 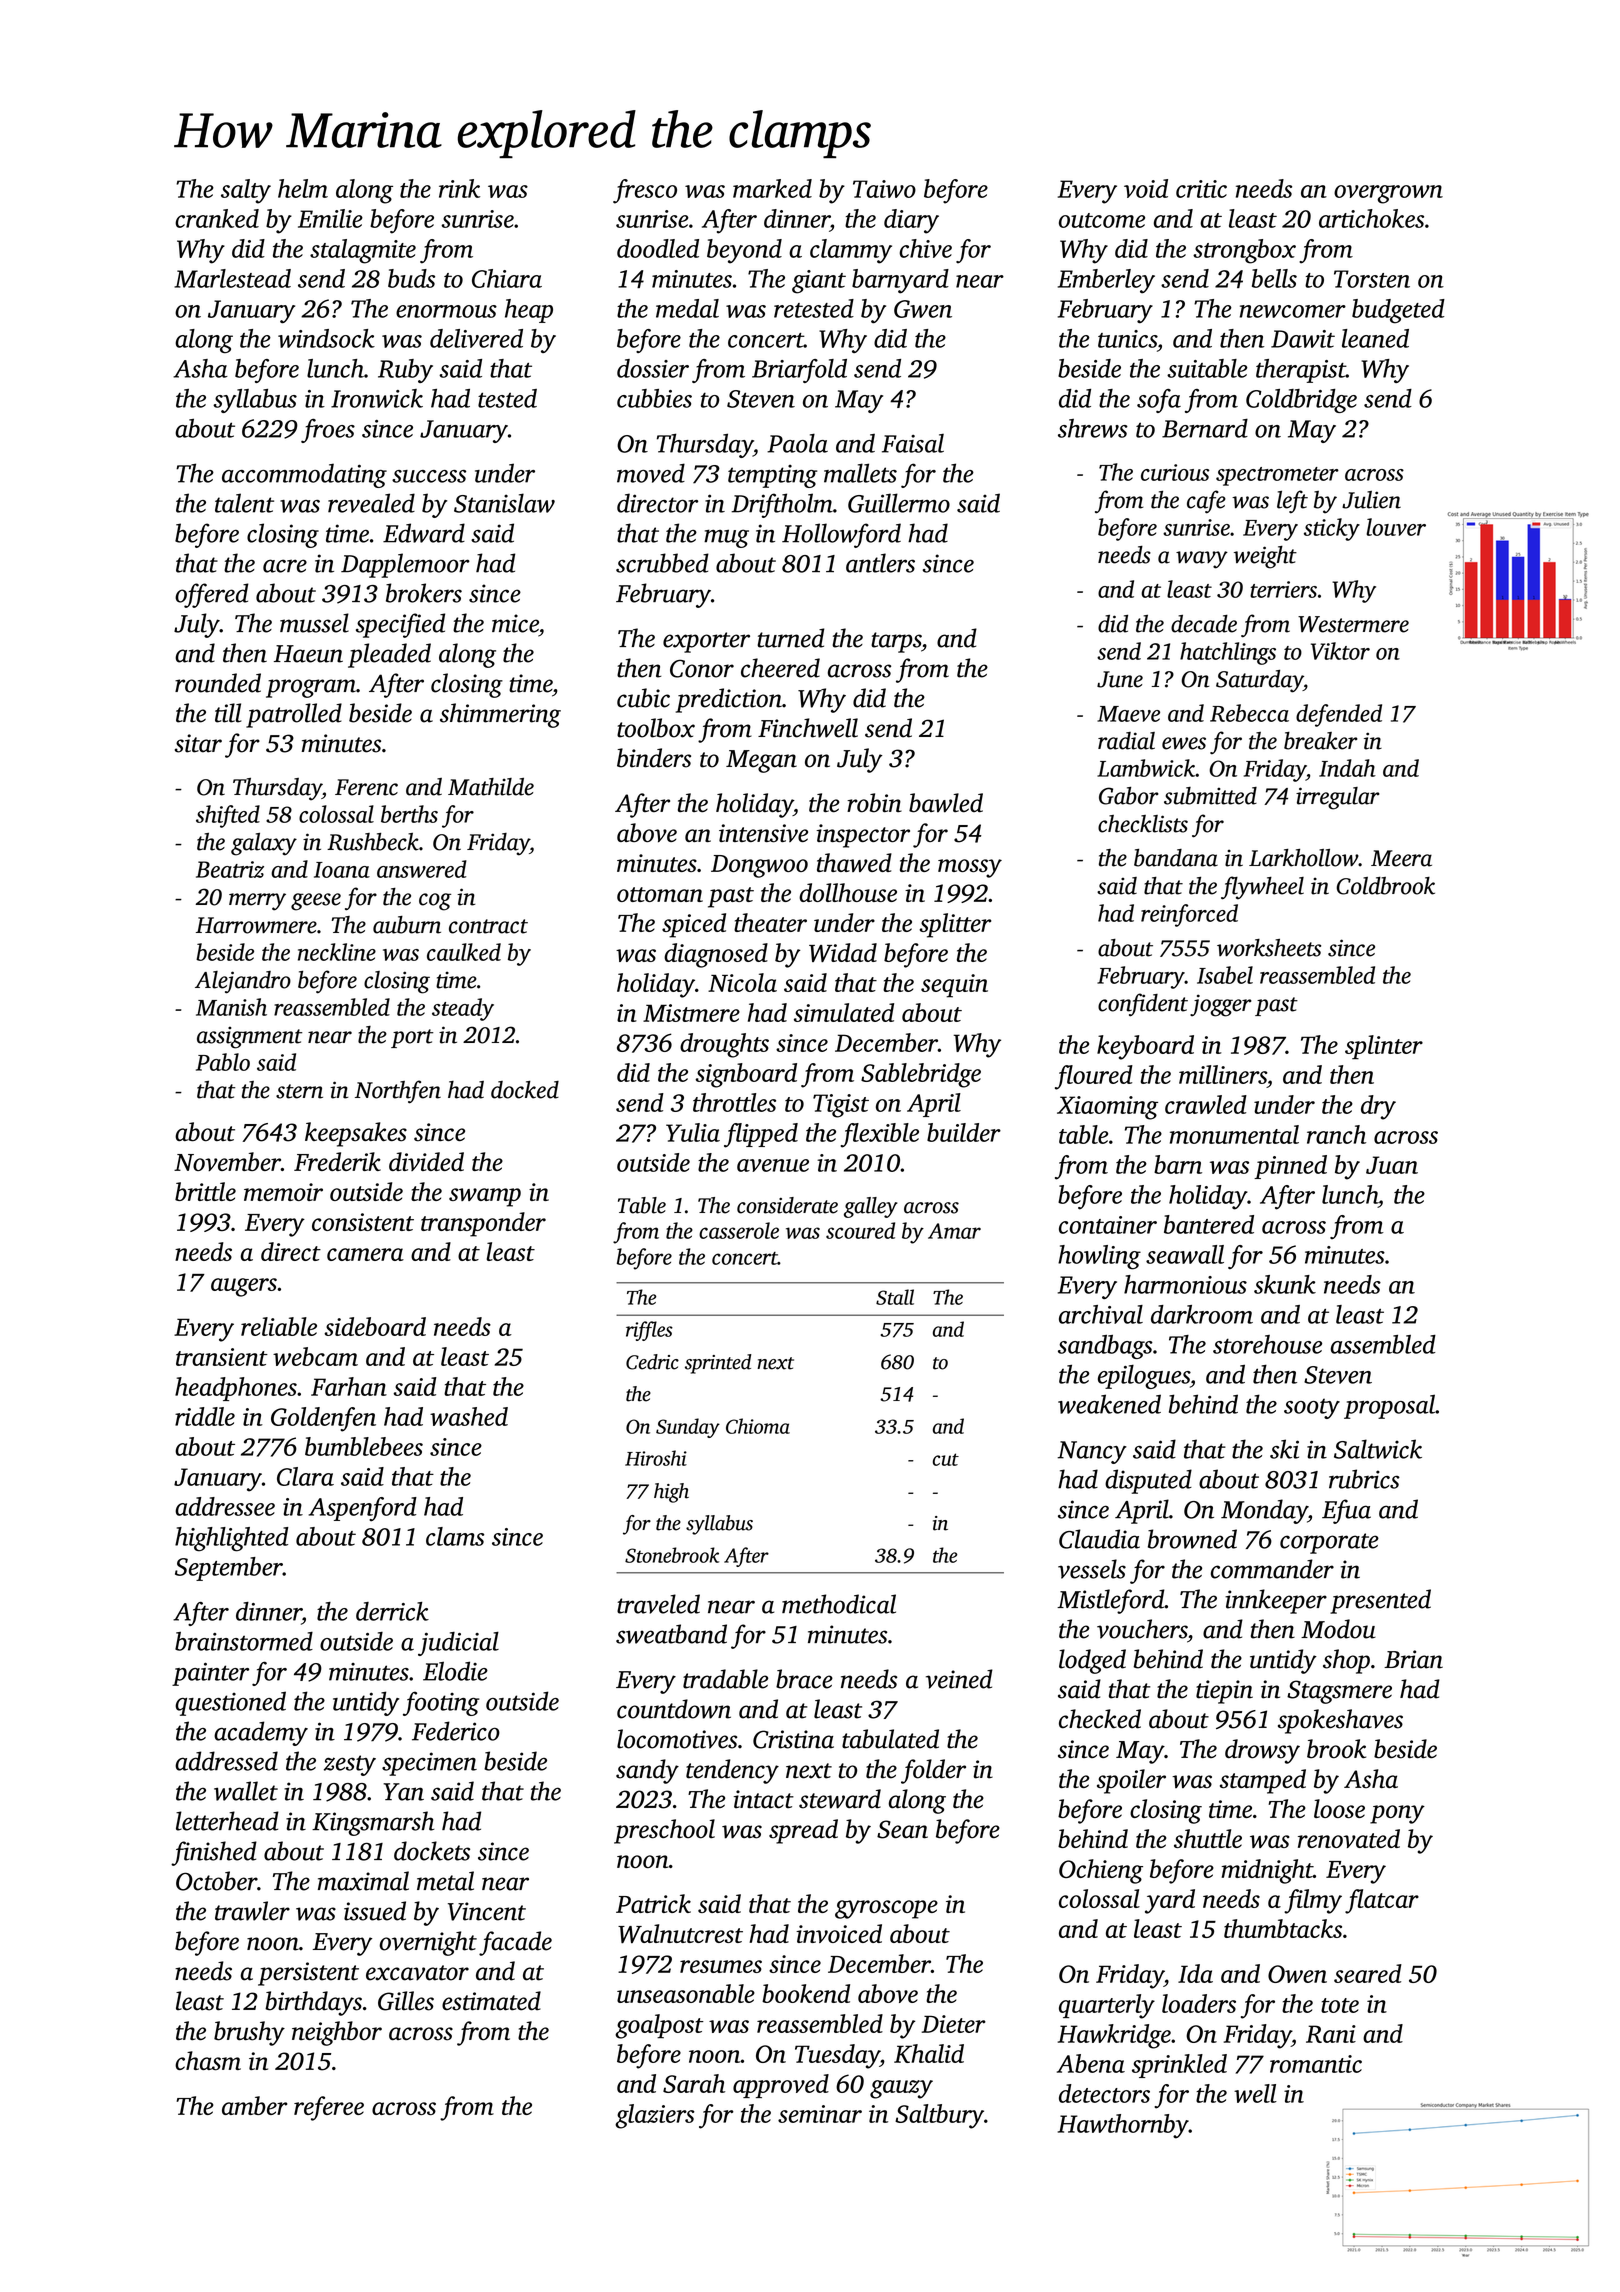 I want to click on Conor, so click(x=702, y=668).
